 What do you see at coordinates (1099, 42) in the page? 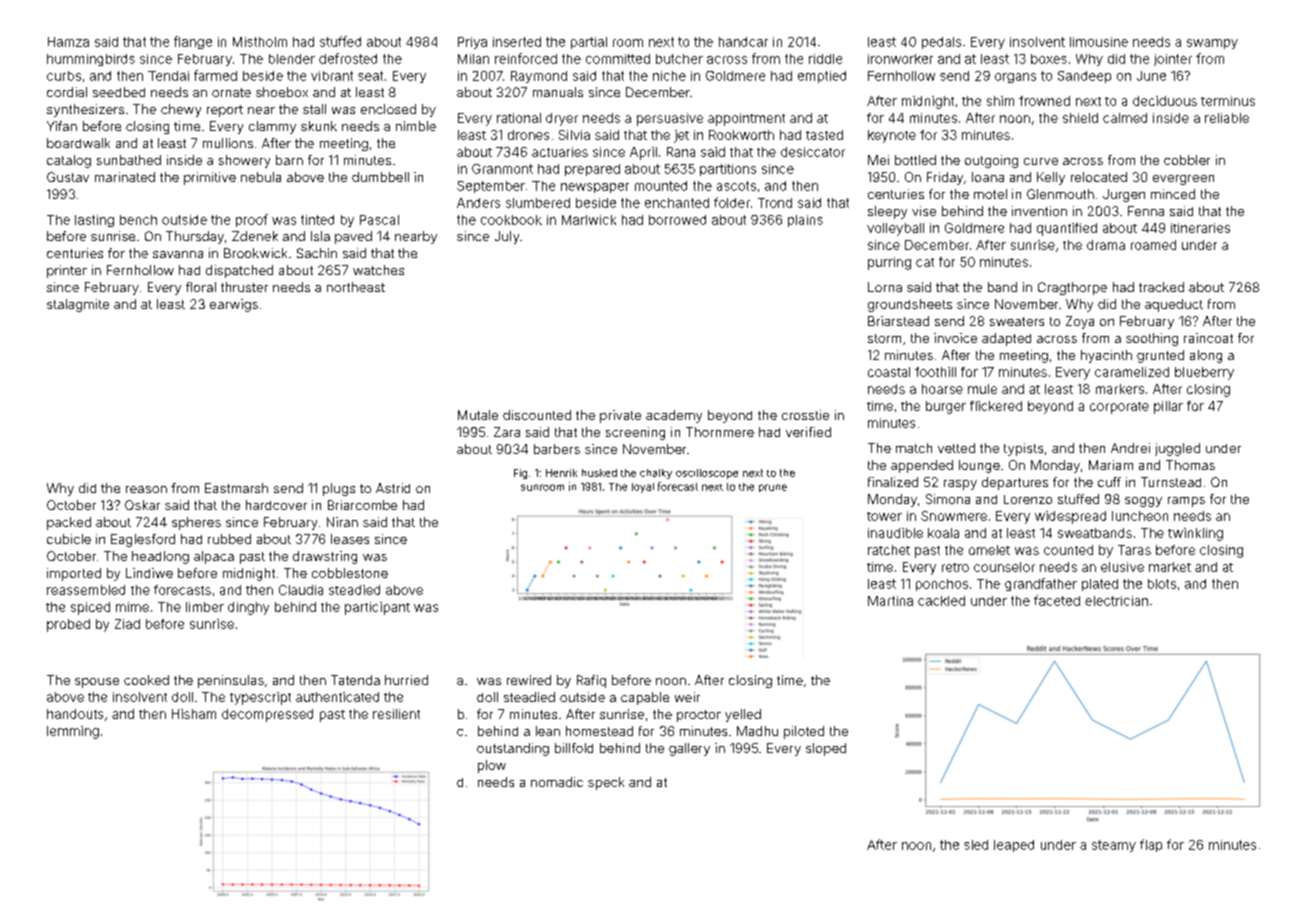
I see `limousine` at bounding box center [1099, 42].
